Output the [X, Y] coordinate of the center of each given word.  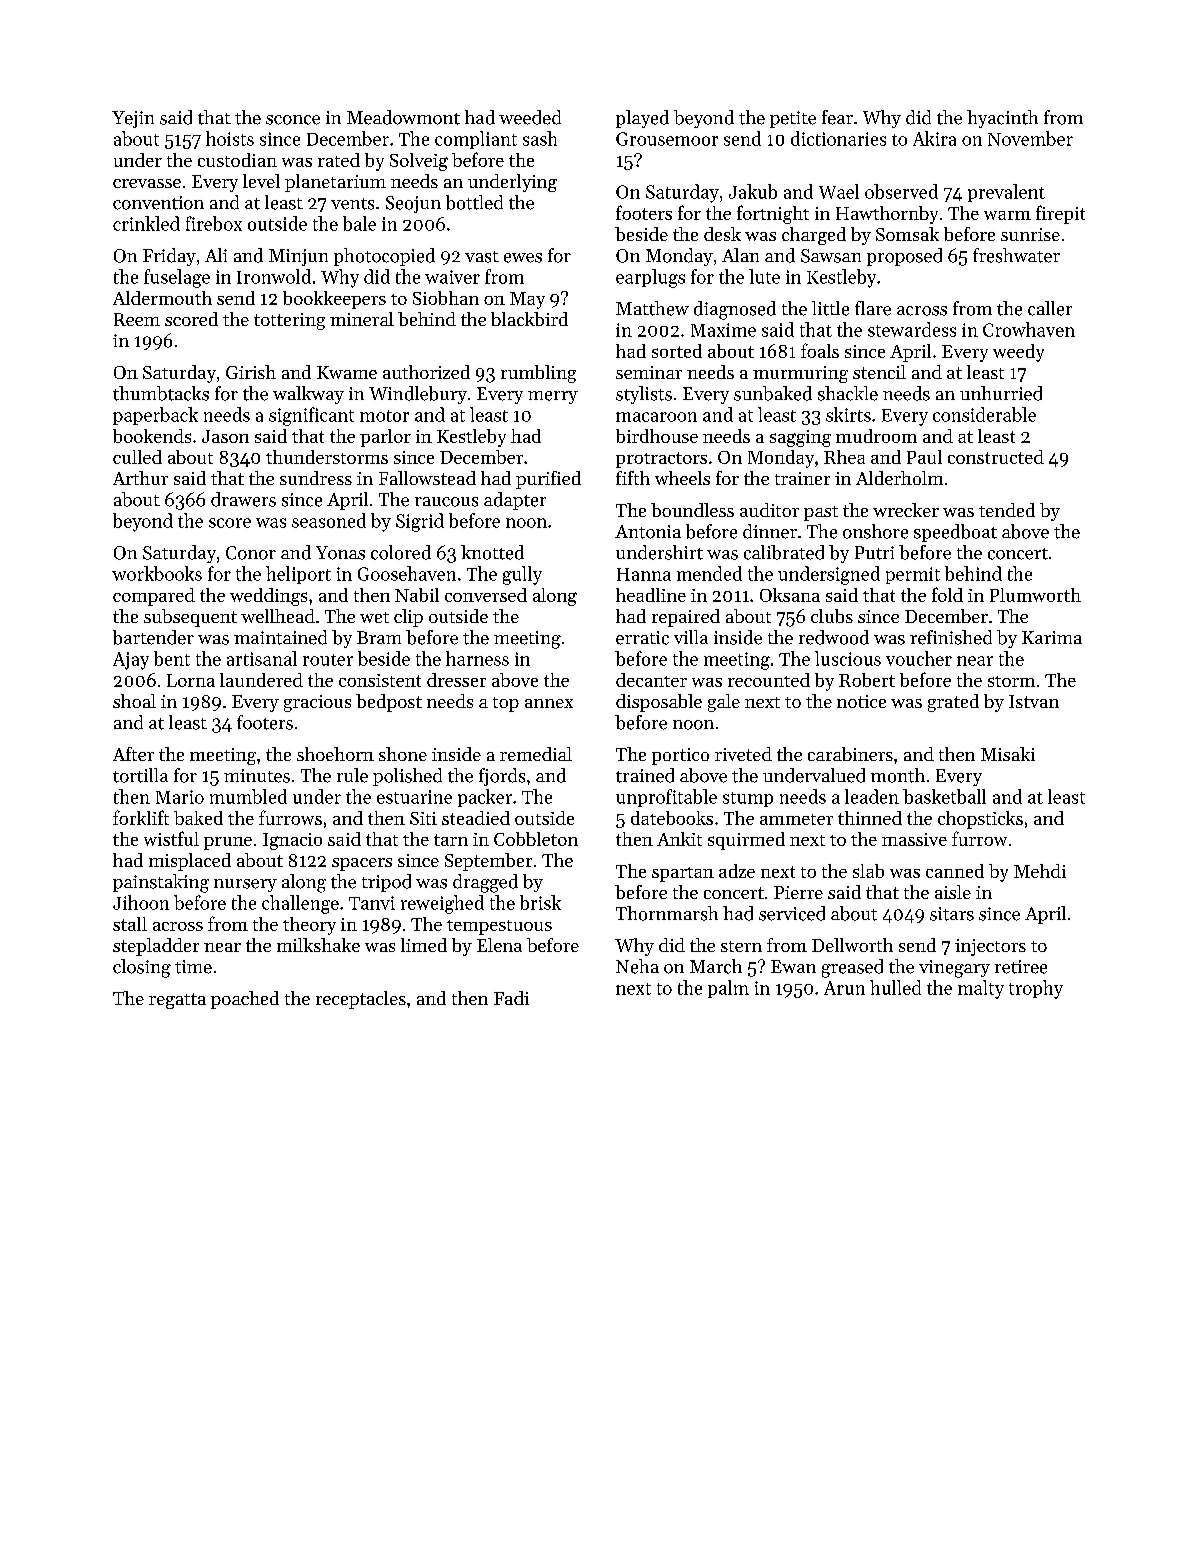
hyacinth [1002, 119]
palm [728, 989]
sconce [293, 120]
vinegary [954, 969]
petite [793, 119]
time [193, 967]
